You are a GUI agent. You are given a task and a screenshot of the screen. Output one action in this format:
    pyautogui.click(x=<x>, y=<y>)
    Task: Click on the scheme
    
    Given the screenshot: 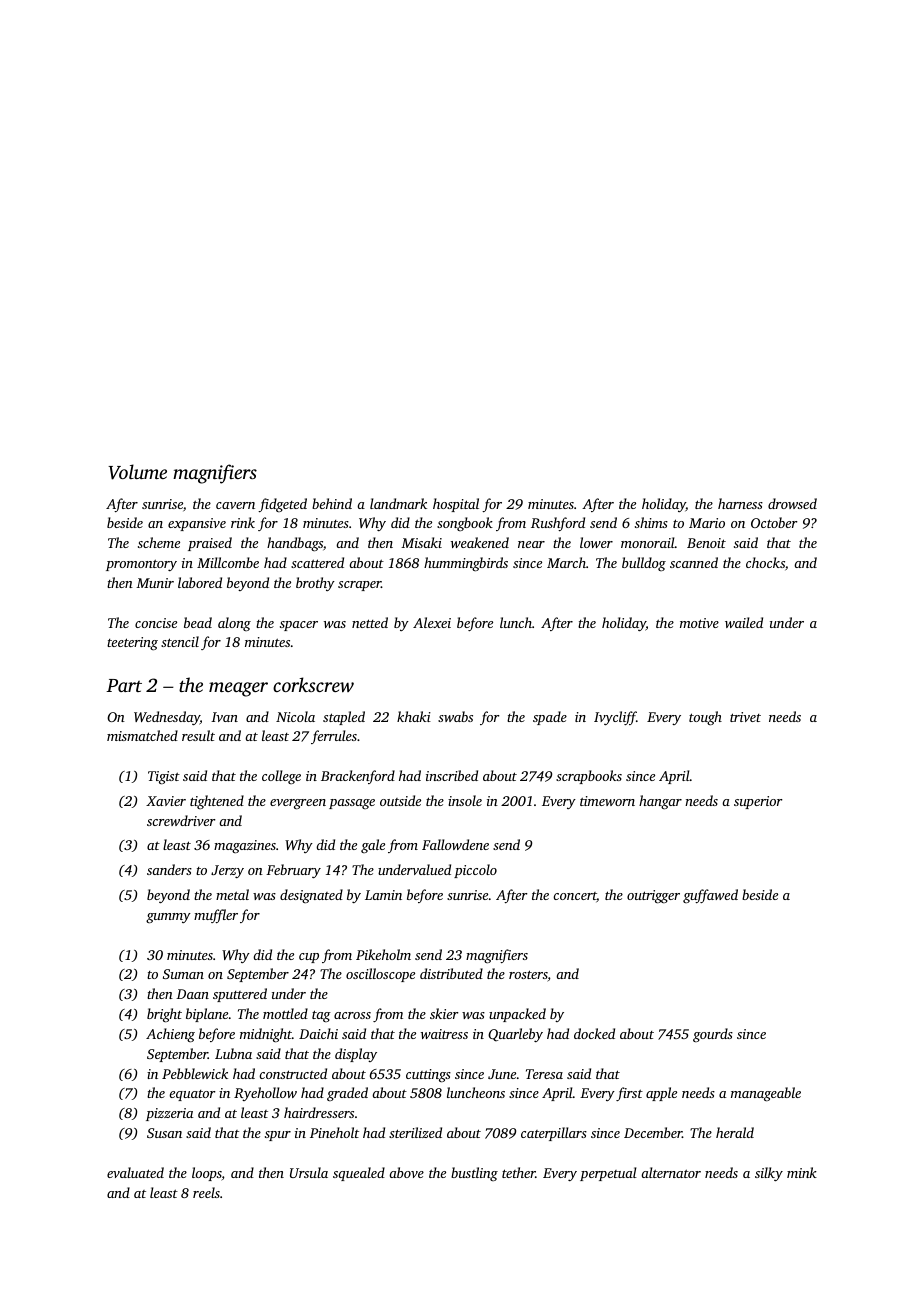 What is the action you would take?
    pyautogui.click(x=159, y=542)
